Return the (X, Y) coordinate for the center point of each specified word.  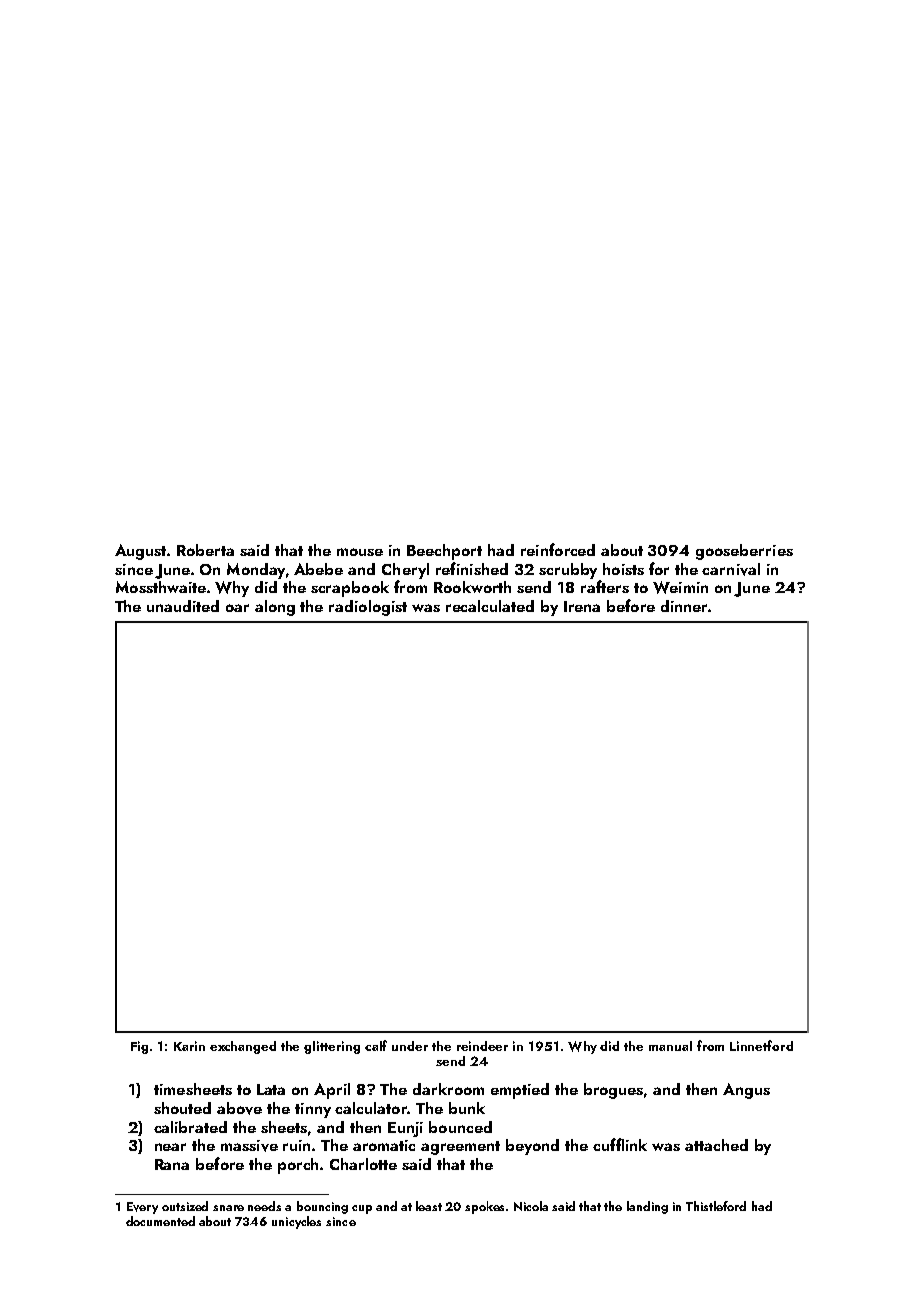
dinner (684, 606)
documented (160, 1221)
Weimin (680, 587)
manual (670, 1046)
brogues (613, 1091)
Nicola (531, 1206)
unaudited (183, 606)
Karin (189, 1046)
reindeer (482, 1046)
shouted (182, 1108)
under (410, 1046)
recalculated (490, 606)
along (275, 608)
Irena (582, 606)
